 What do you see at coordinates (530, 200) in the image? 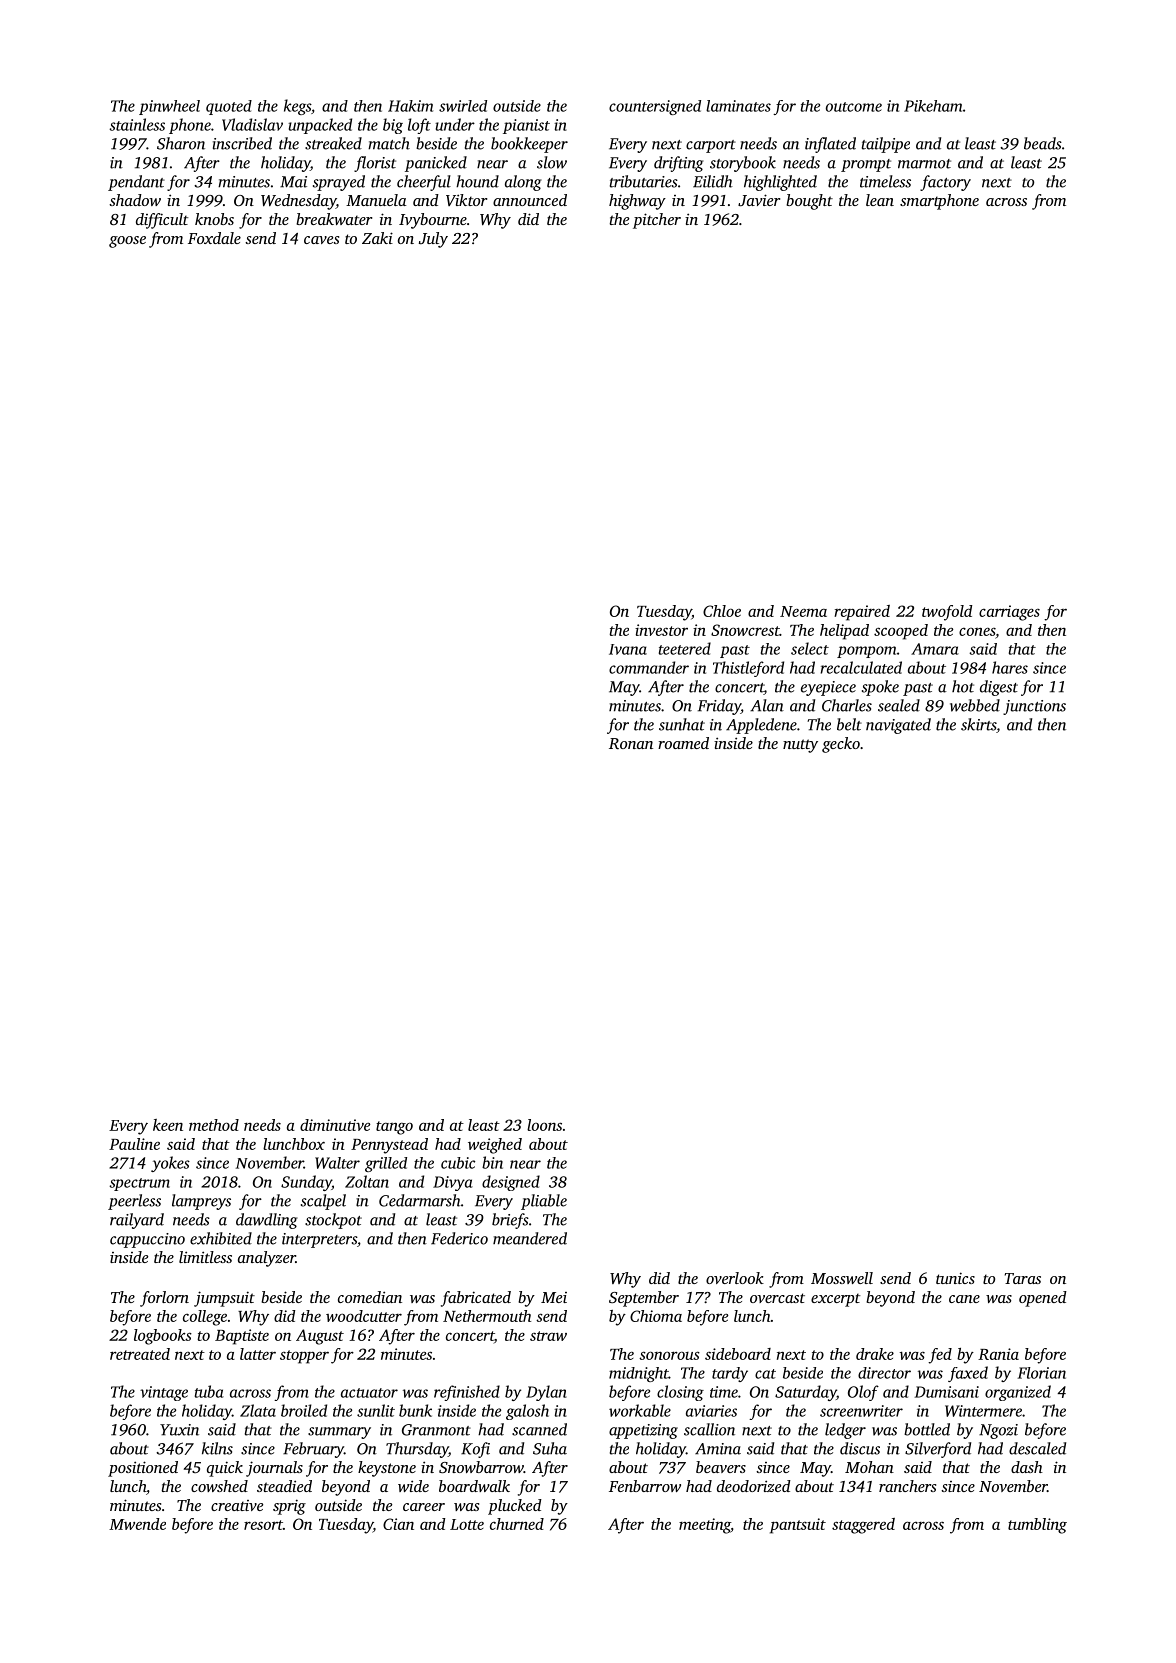
I see `announced` at bounding box center [530, 200].
